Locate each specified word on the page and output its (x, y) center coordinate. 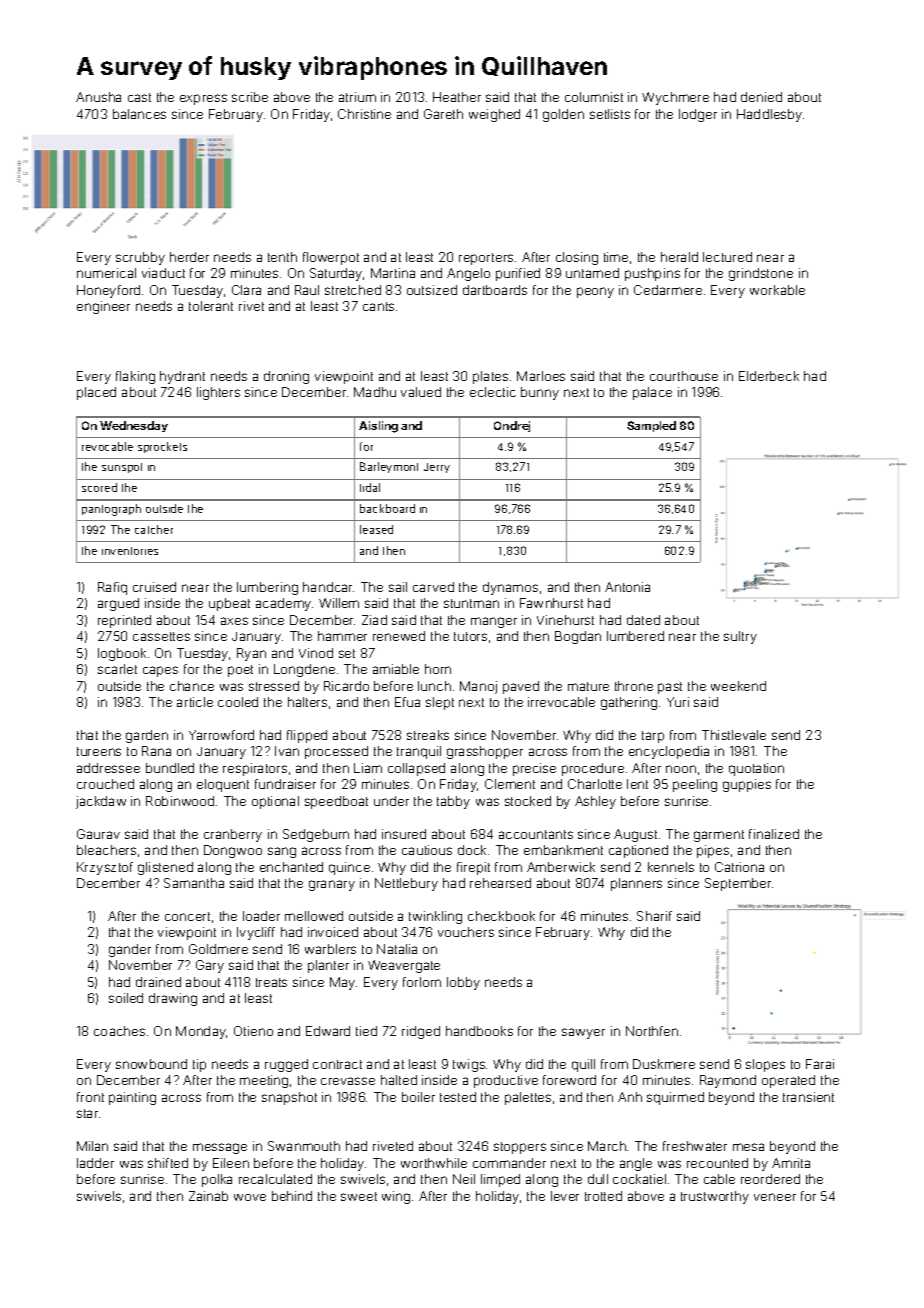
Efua (407, 702)
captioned (638, 851)
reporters (486, 259)
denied (761, 97)
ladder (95, 1163)
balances (139, 114)
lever (565, 1196)
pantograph (111, 510)
